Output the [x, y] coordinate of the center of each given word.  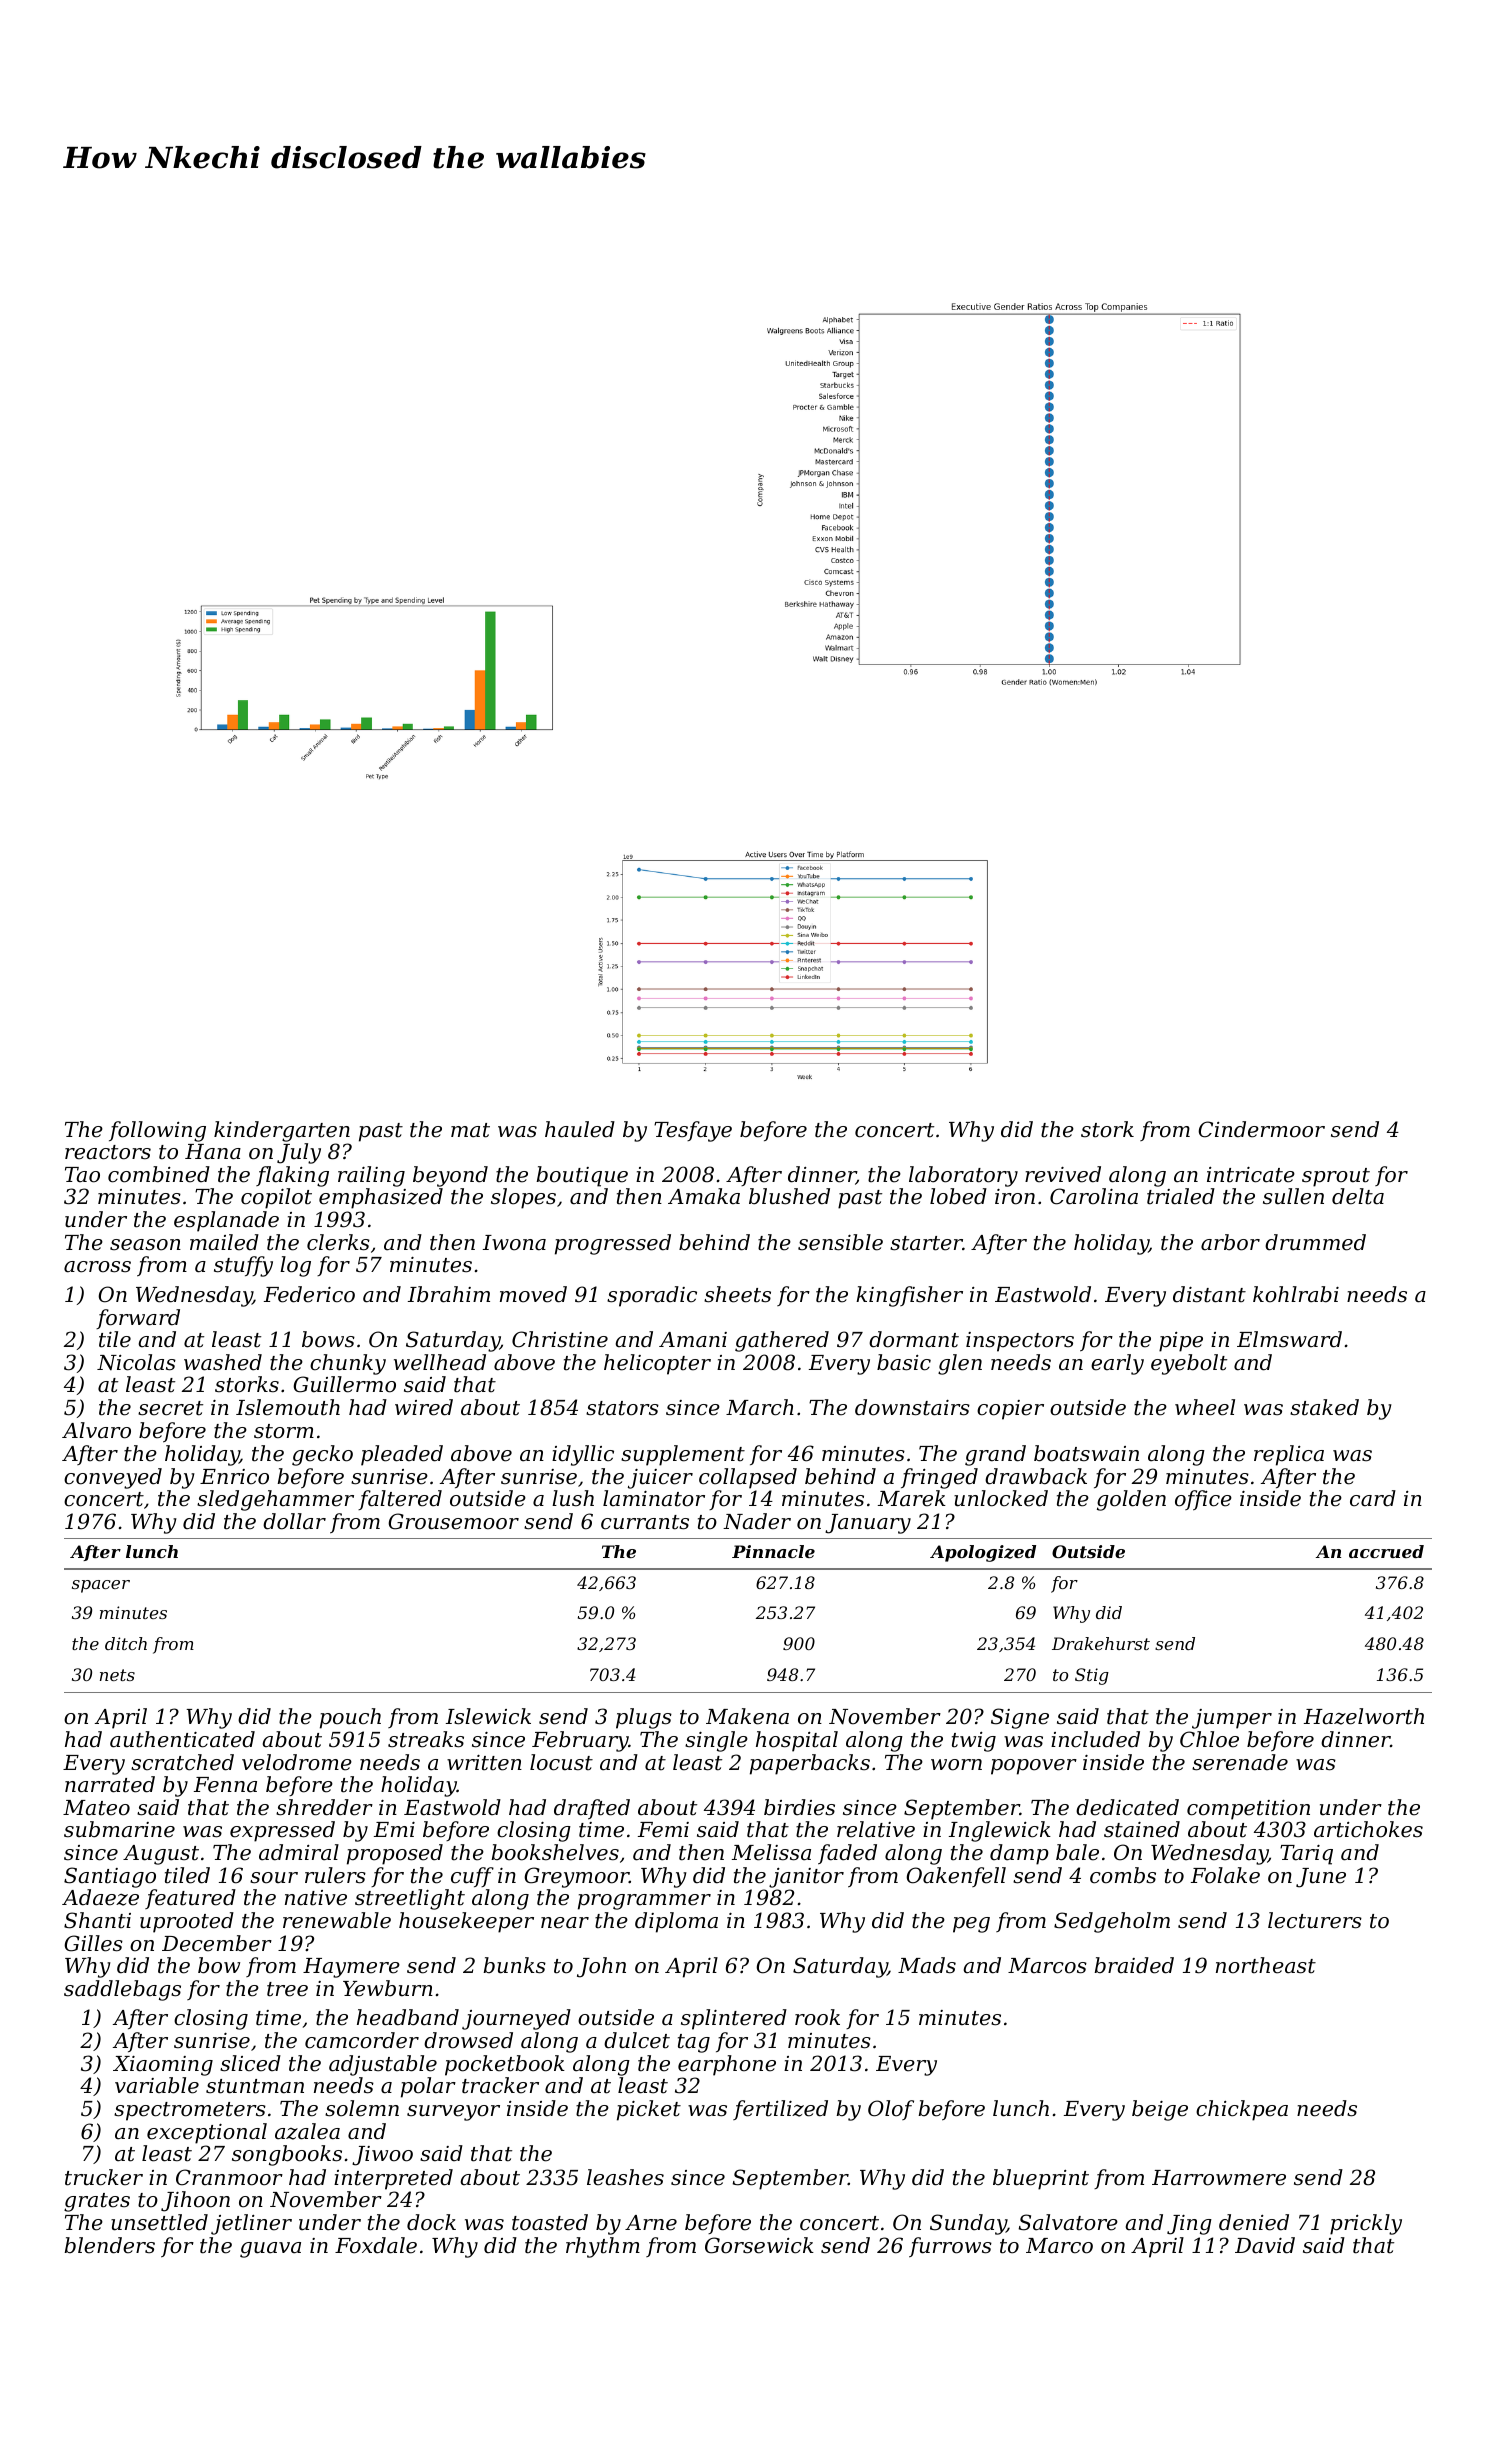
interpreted [393, 2179]
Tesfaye [693, 1131]
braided [1134, 1965]
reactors [108, 1152]
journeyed [516, 2019]
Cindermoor [1261, 1129]
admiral [299, 1852]
